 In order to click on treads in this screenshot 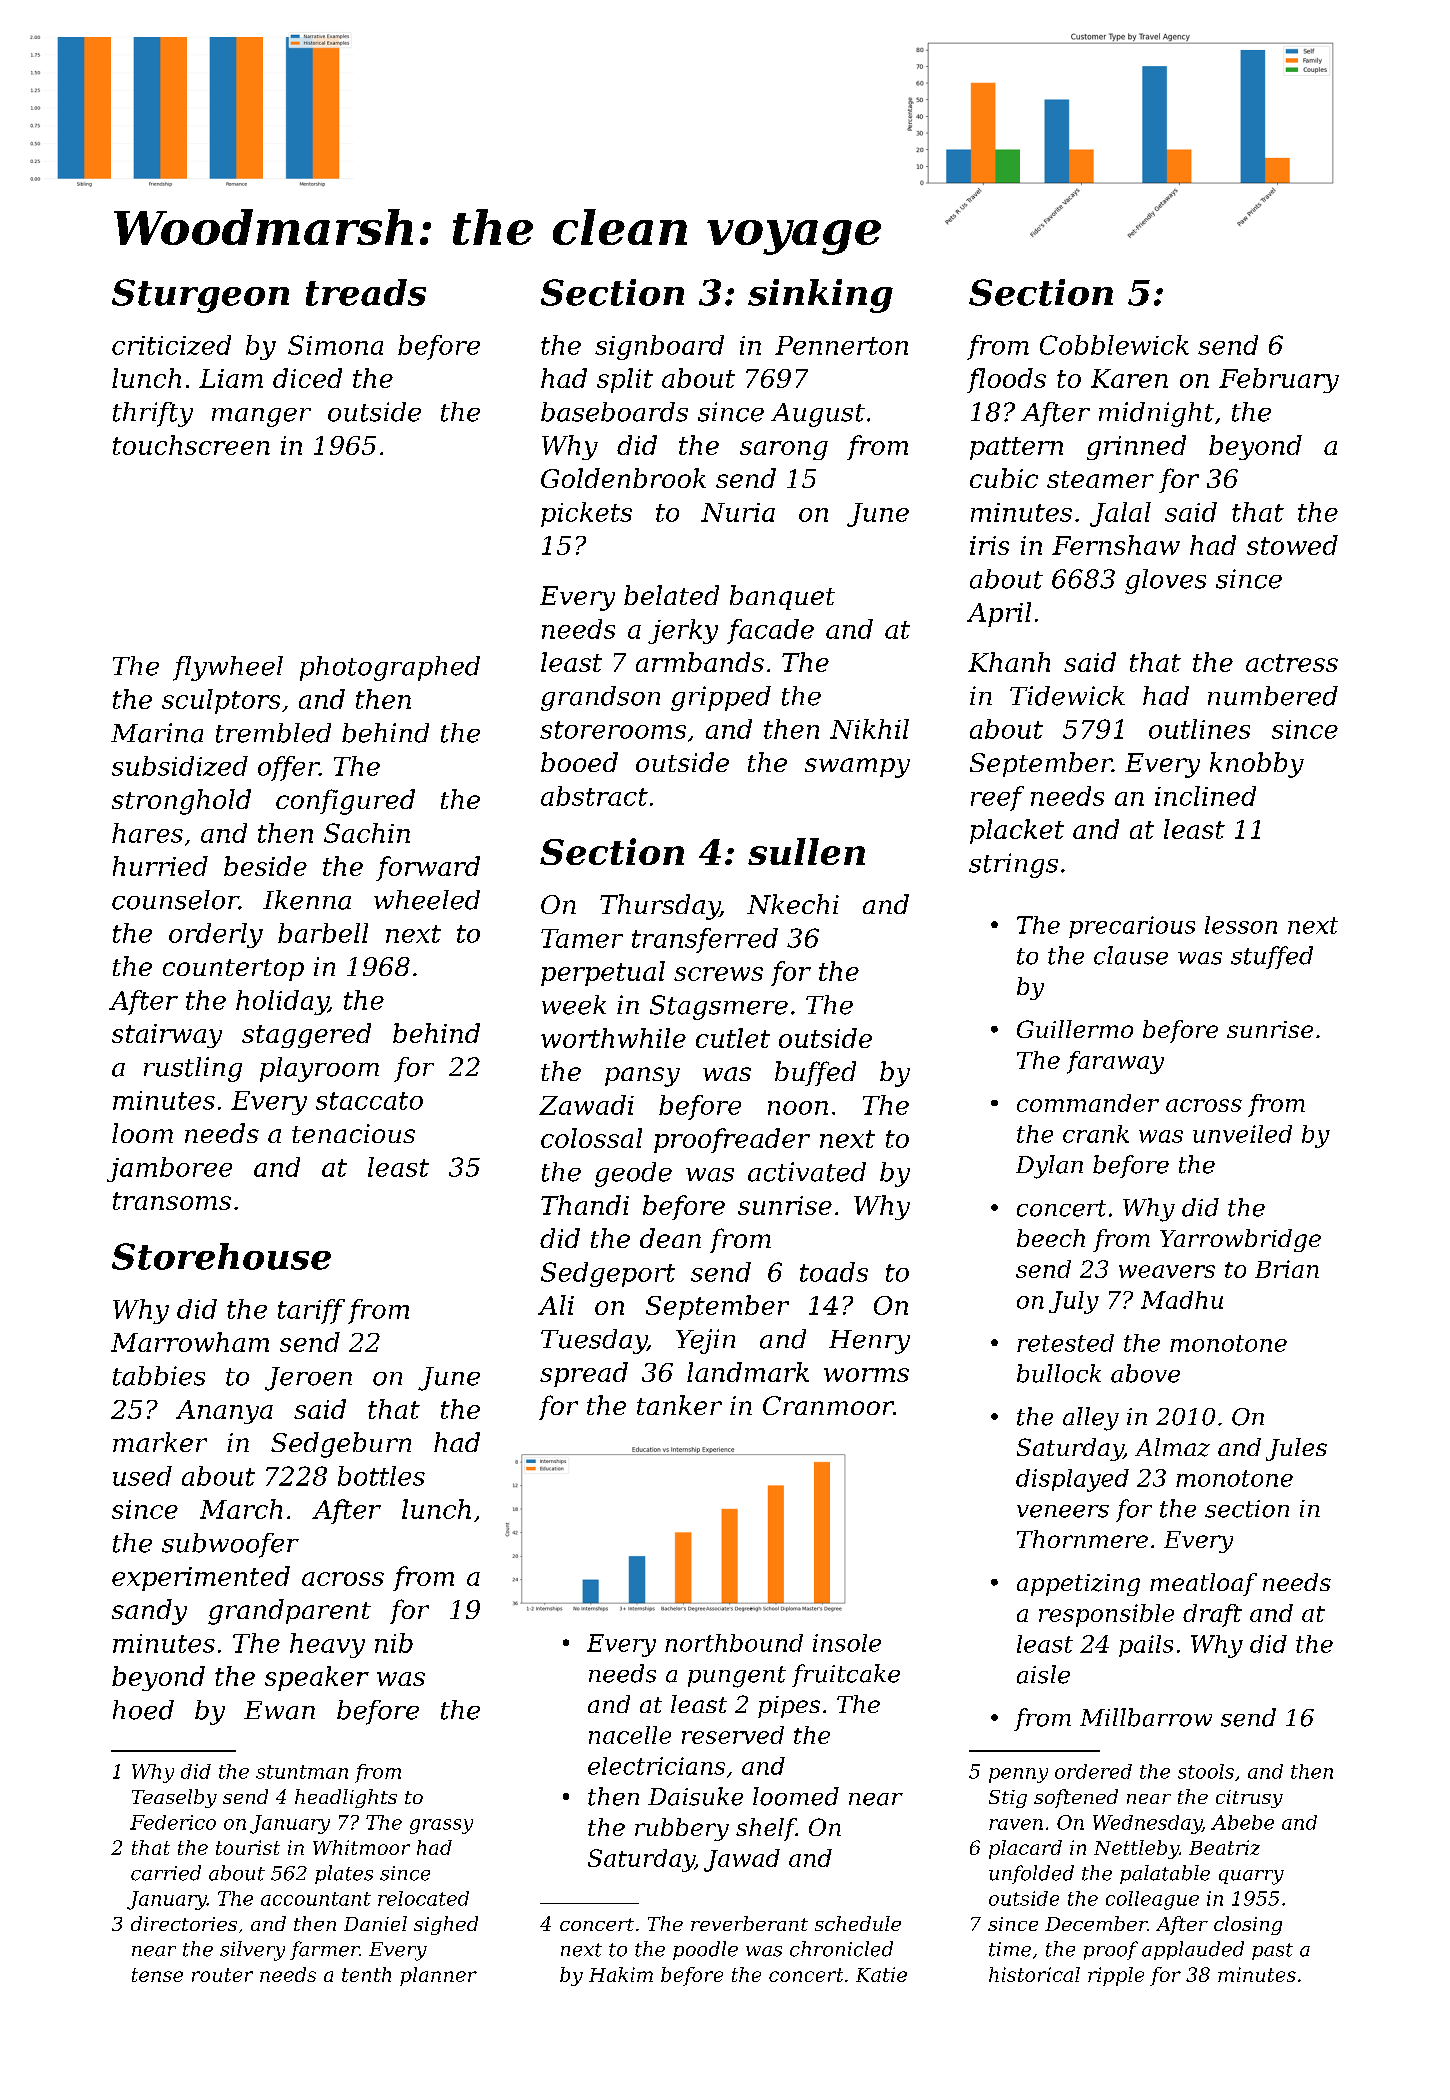, I will do `click(366, 292)`.
